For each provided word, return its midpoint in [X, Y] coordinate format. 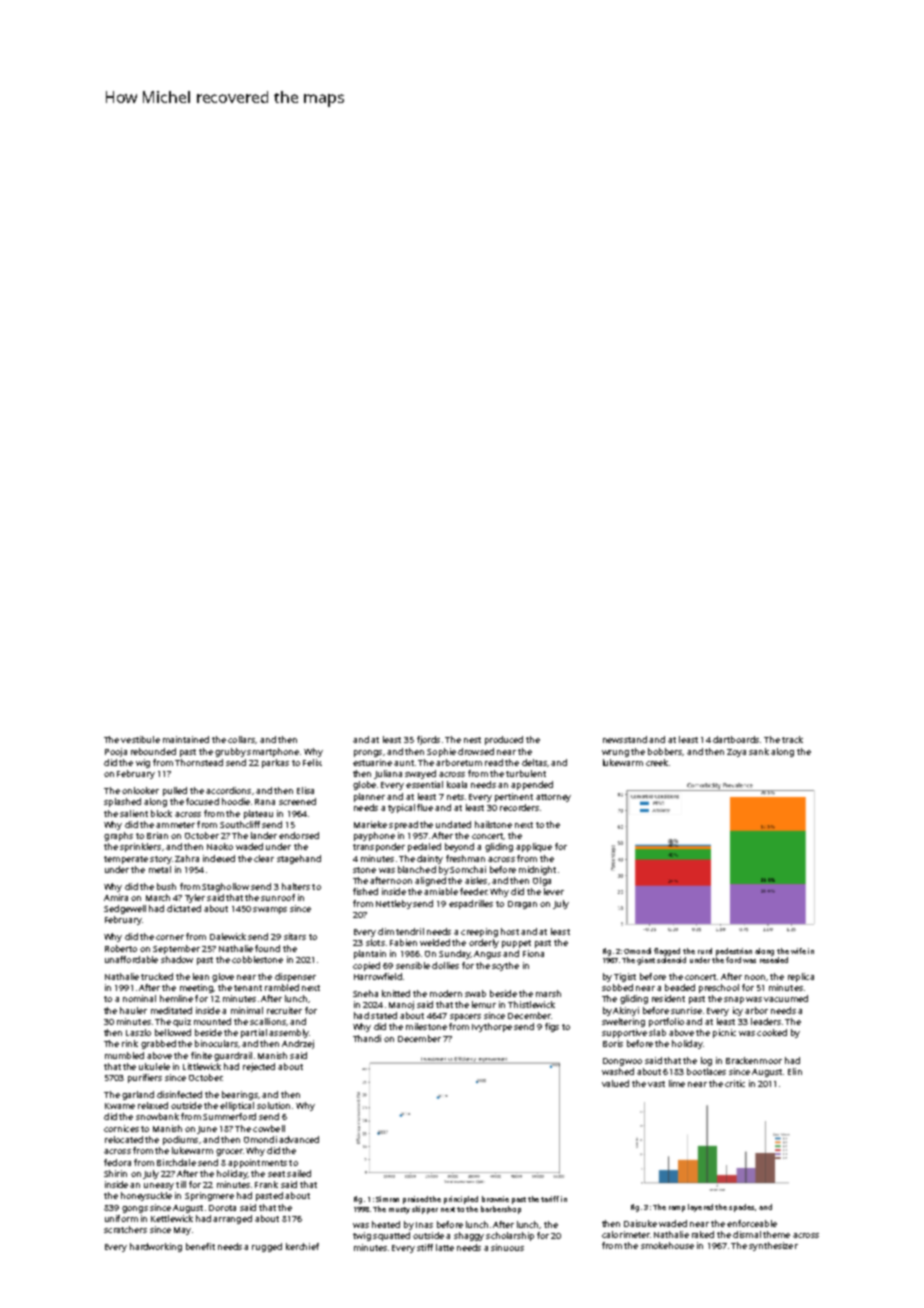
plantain [370, 954]
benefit [200, 1246]
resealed [774, 960]
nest [472, 740]
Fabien [403, 942]
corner [170, 937]
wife [798, 951]
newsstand [625, 739]
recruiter [284, 1010]
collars [241, 739]
